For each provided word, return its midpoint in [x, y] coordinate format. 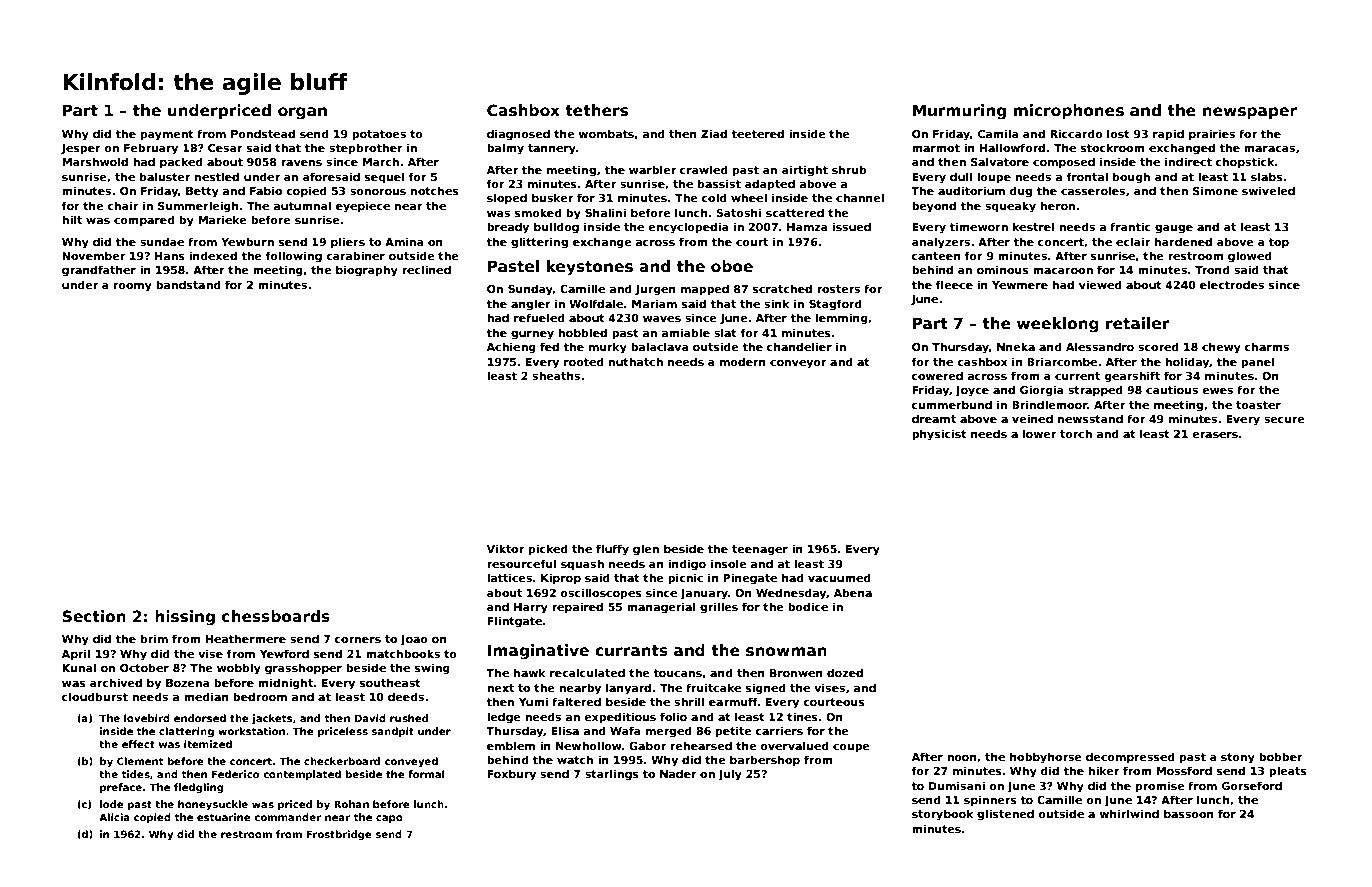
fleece [954, 284]
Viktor [505, 548]
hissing [185, 618]
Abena [853, 592]
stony [1238, 758]
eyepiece [363, 207]
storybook [942, 815]
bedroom [260, 696]
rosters [838, 289]
